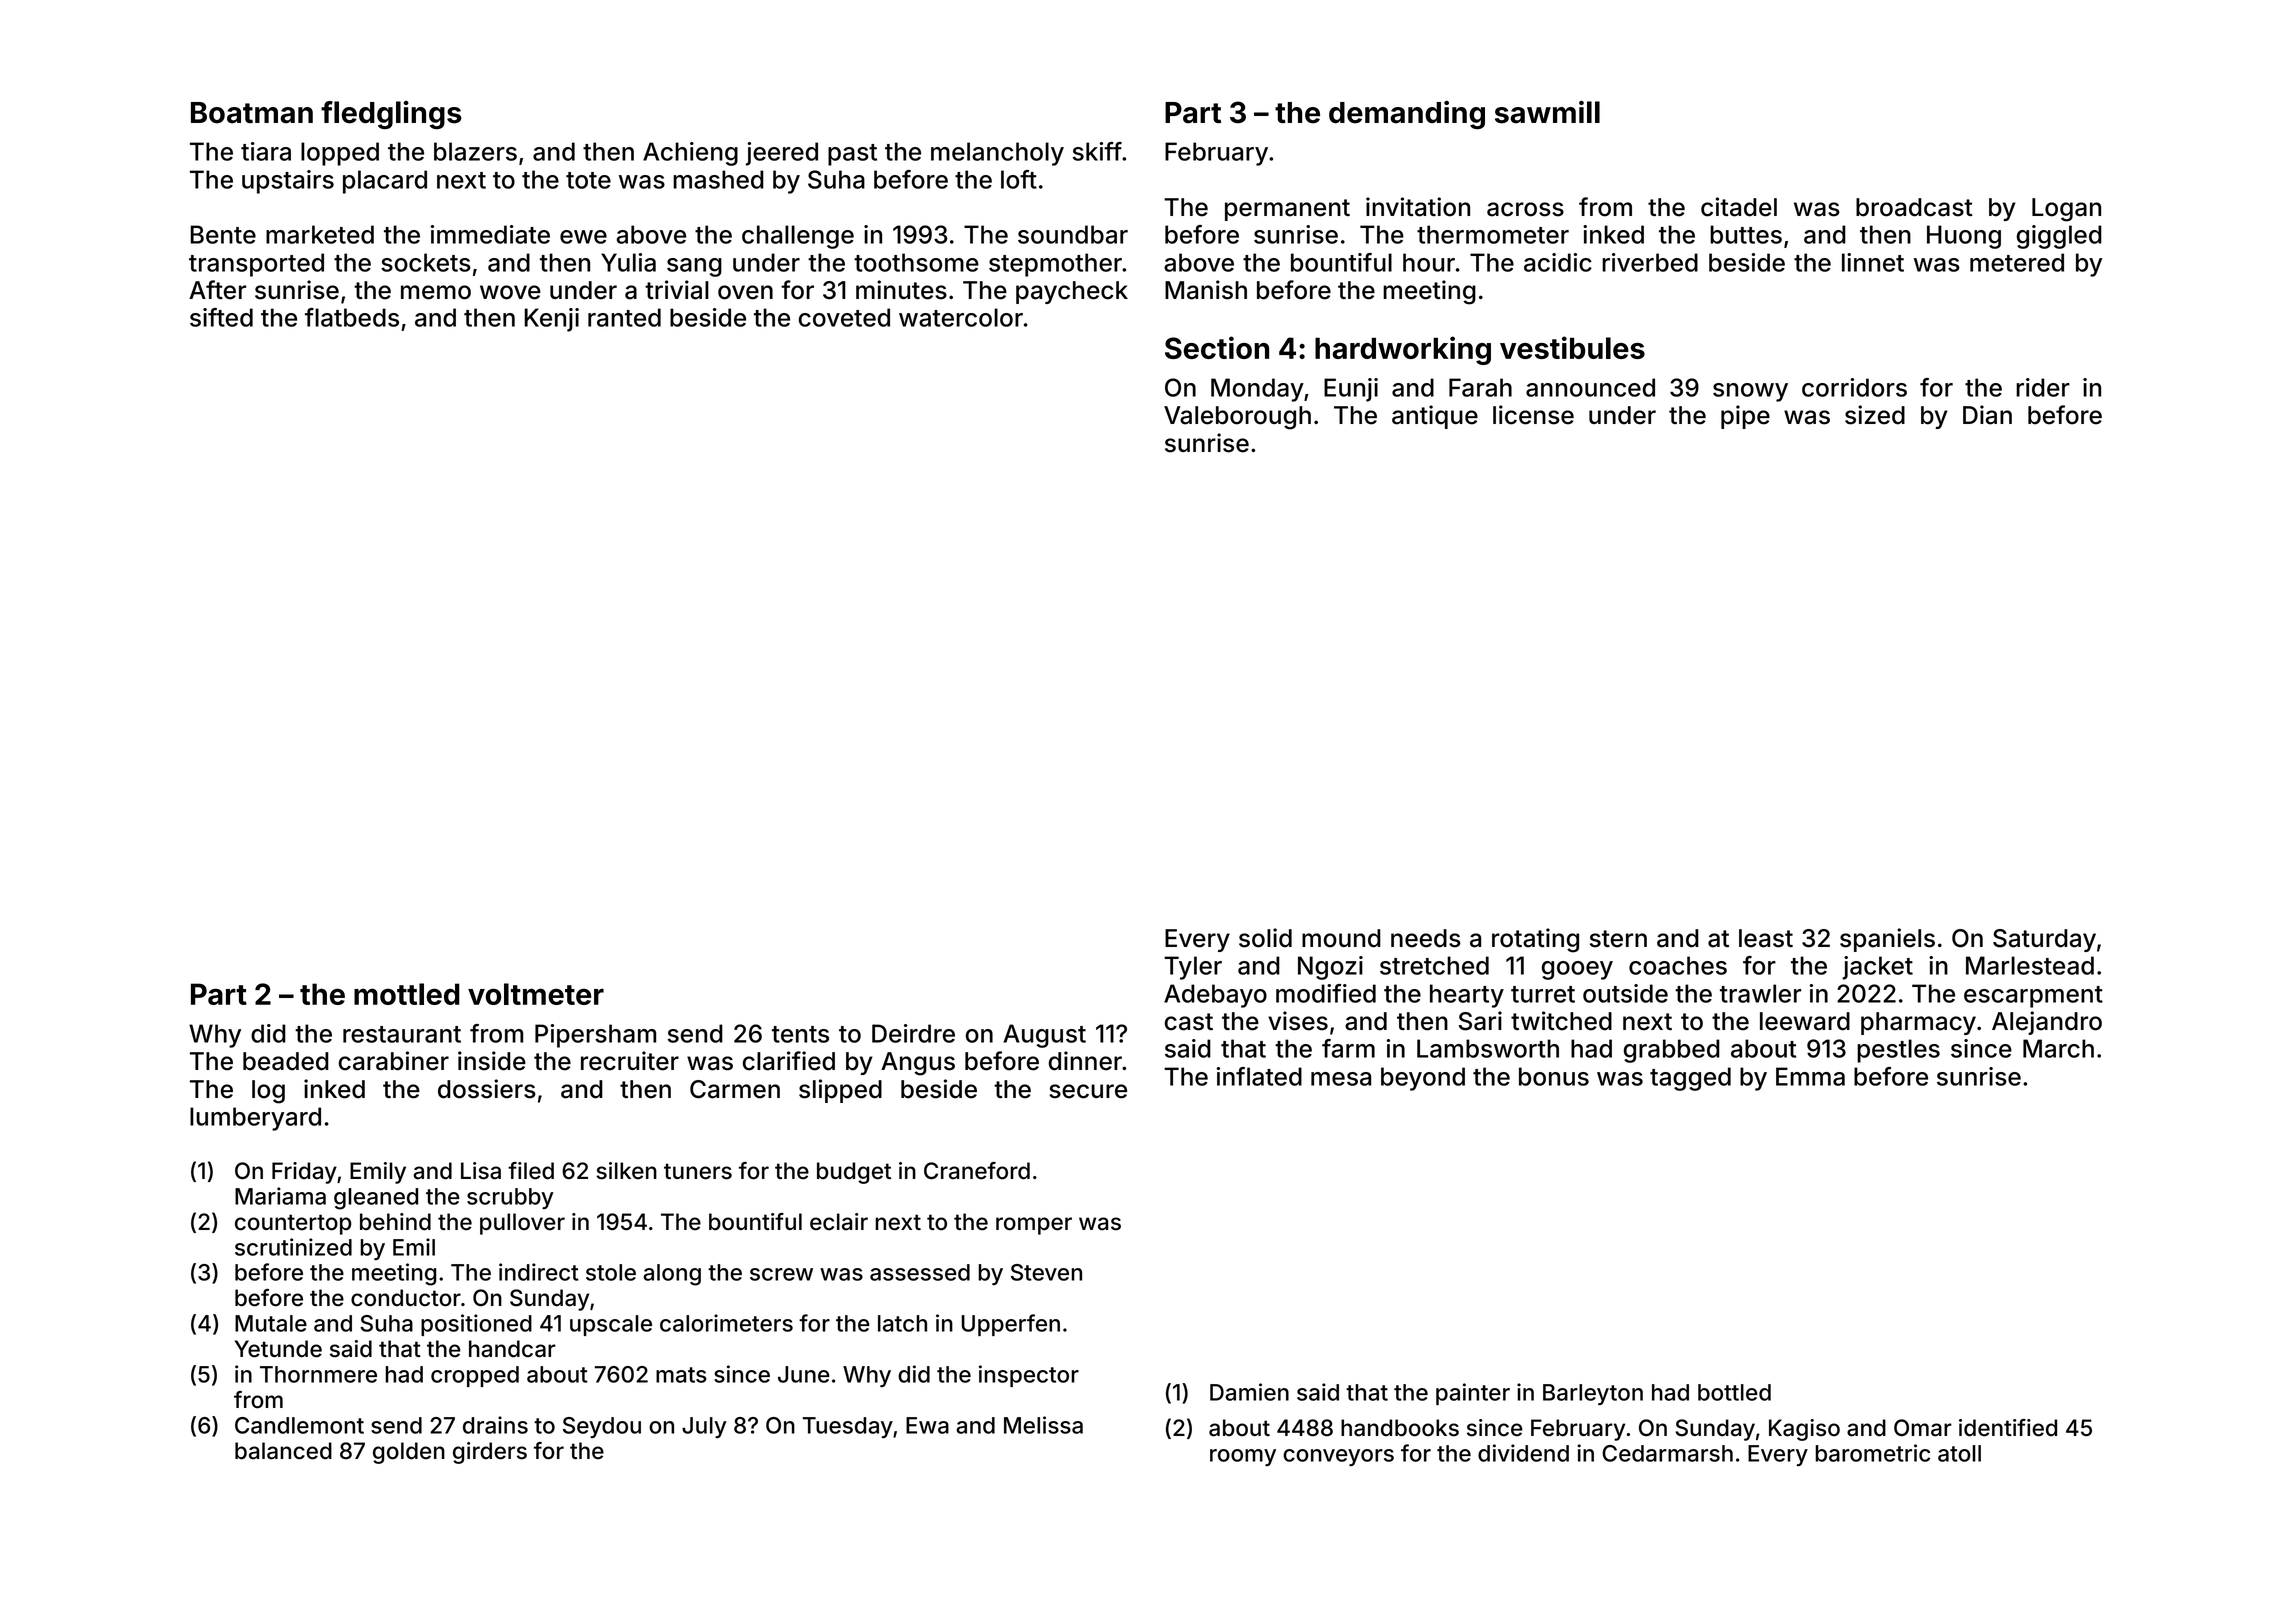 This page has width=2292, height=1620. Describe the element at coordinates (1959, 1453) in the page. I see `atoll` at that location.
